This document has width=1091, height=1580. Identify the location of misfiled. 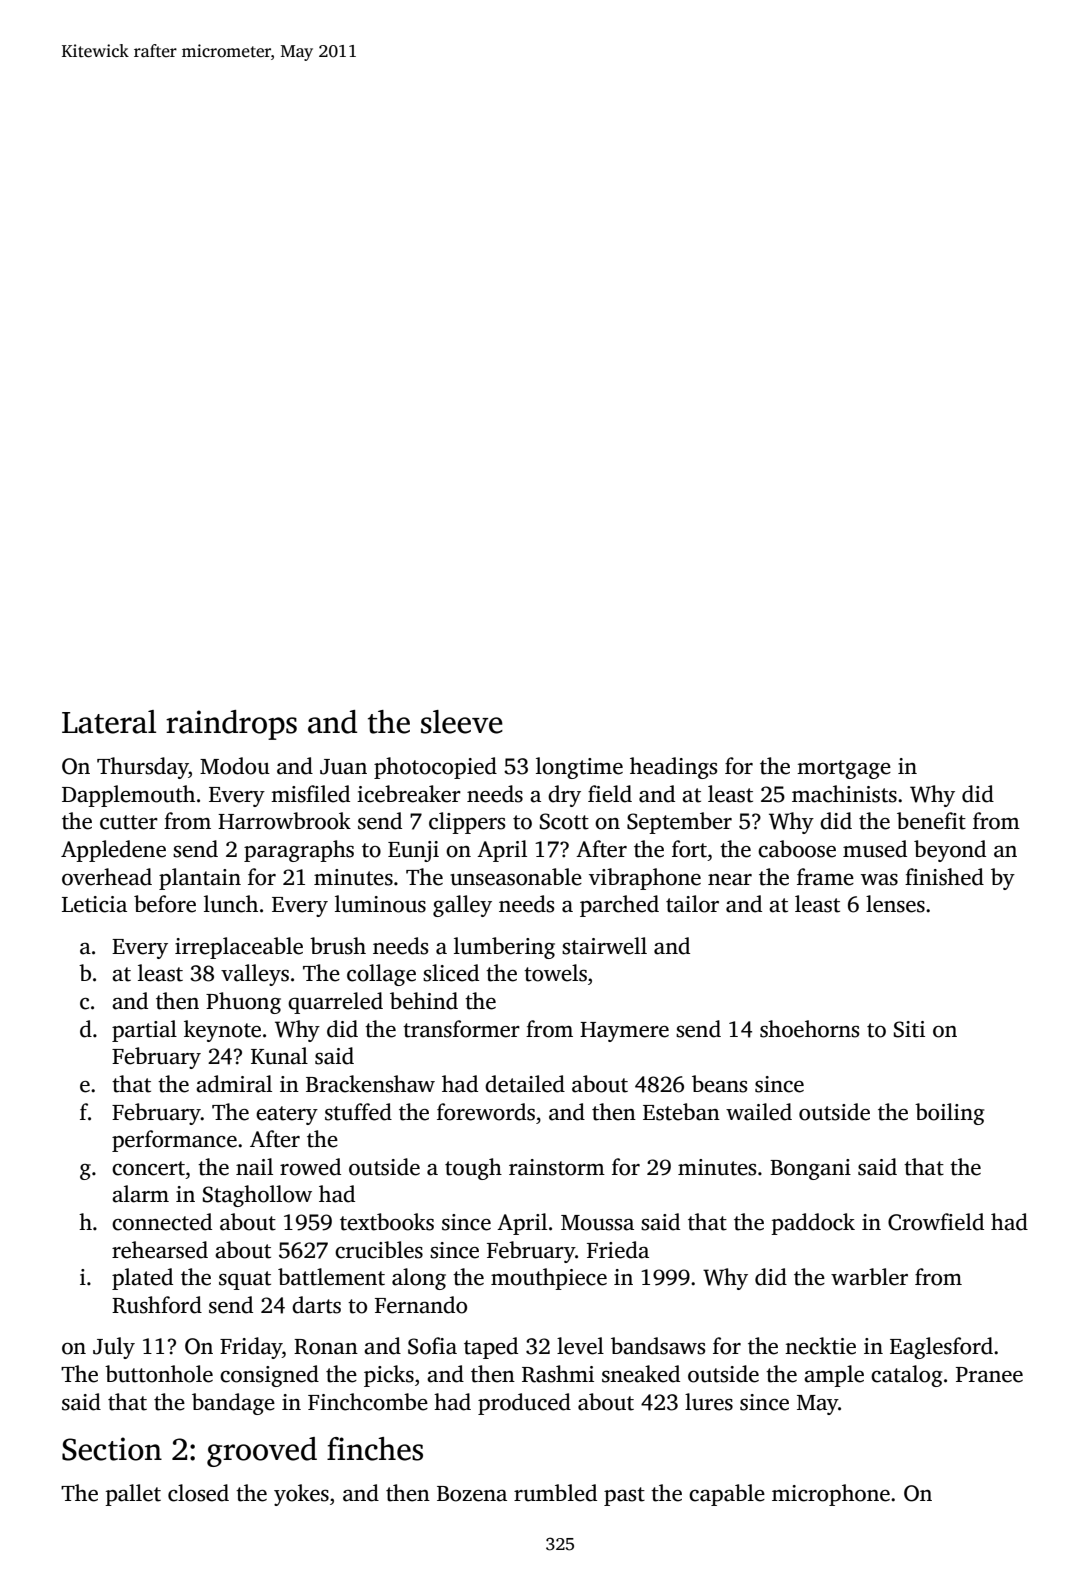
(310, 794).
